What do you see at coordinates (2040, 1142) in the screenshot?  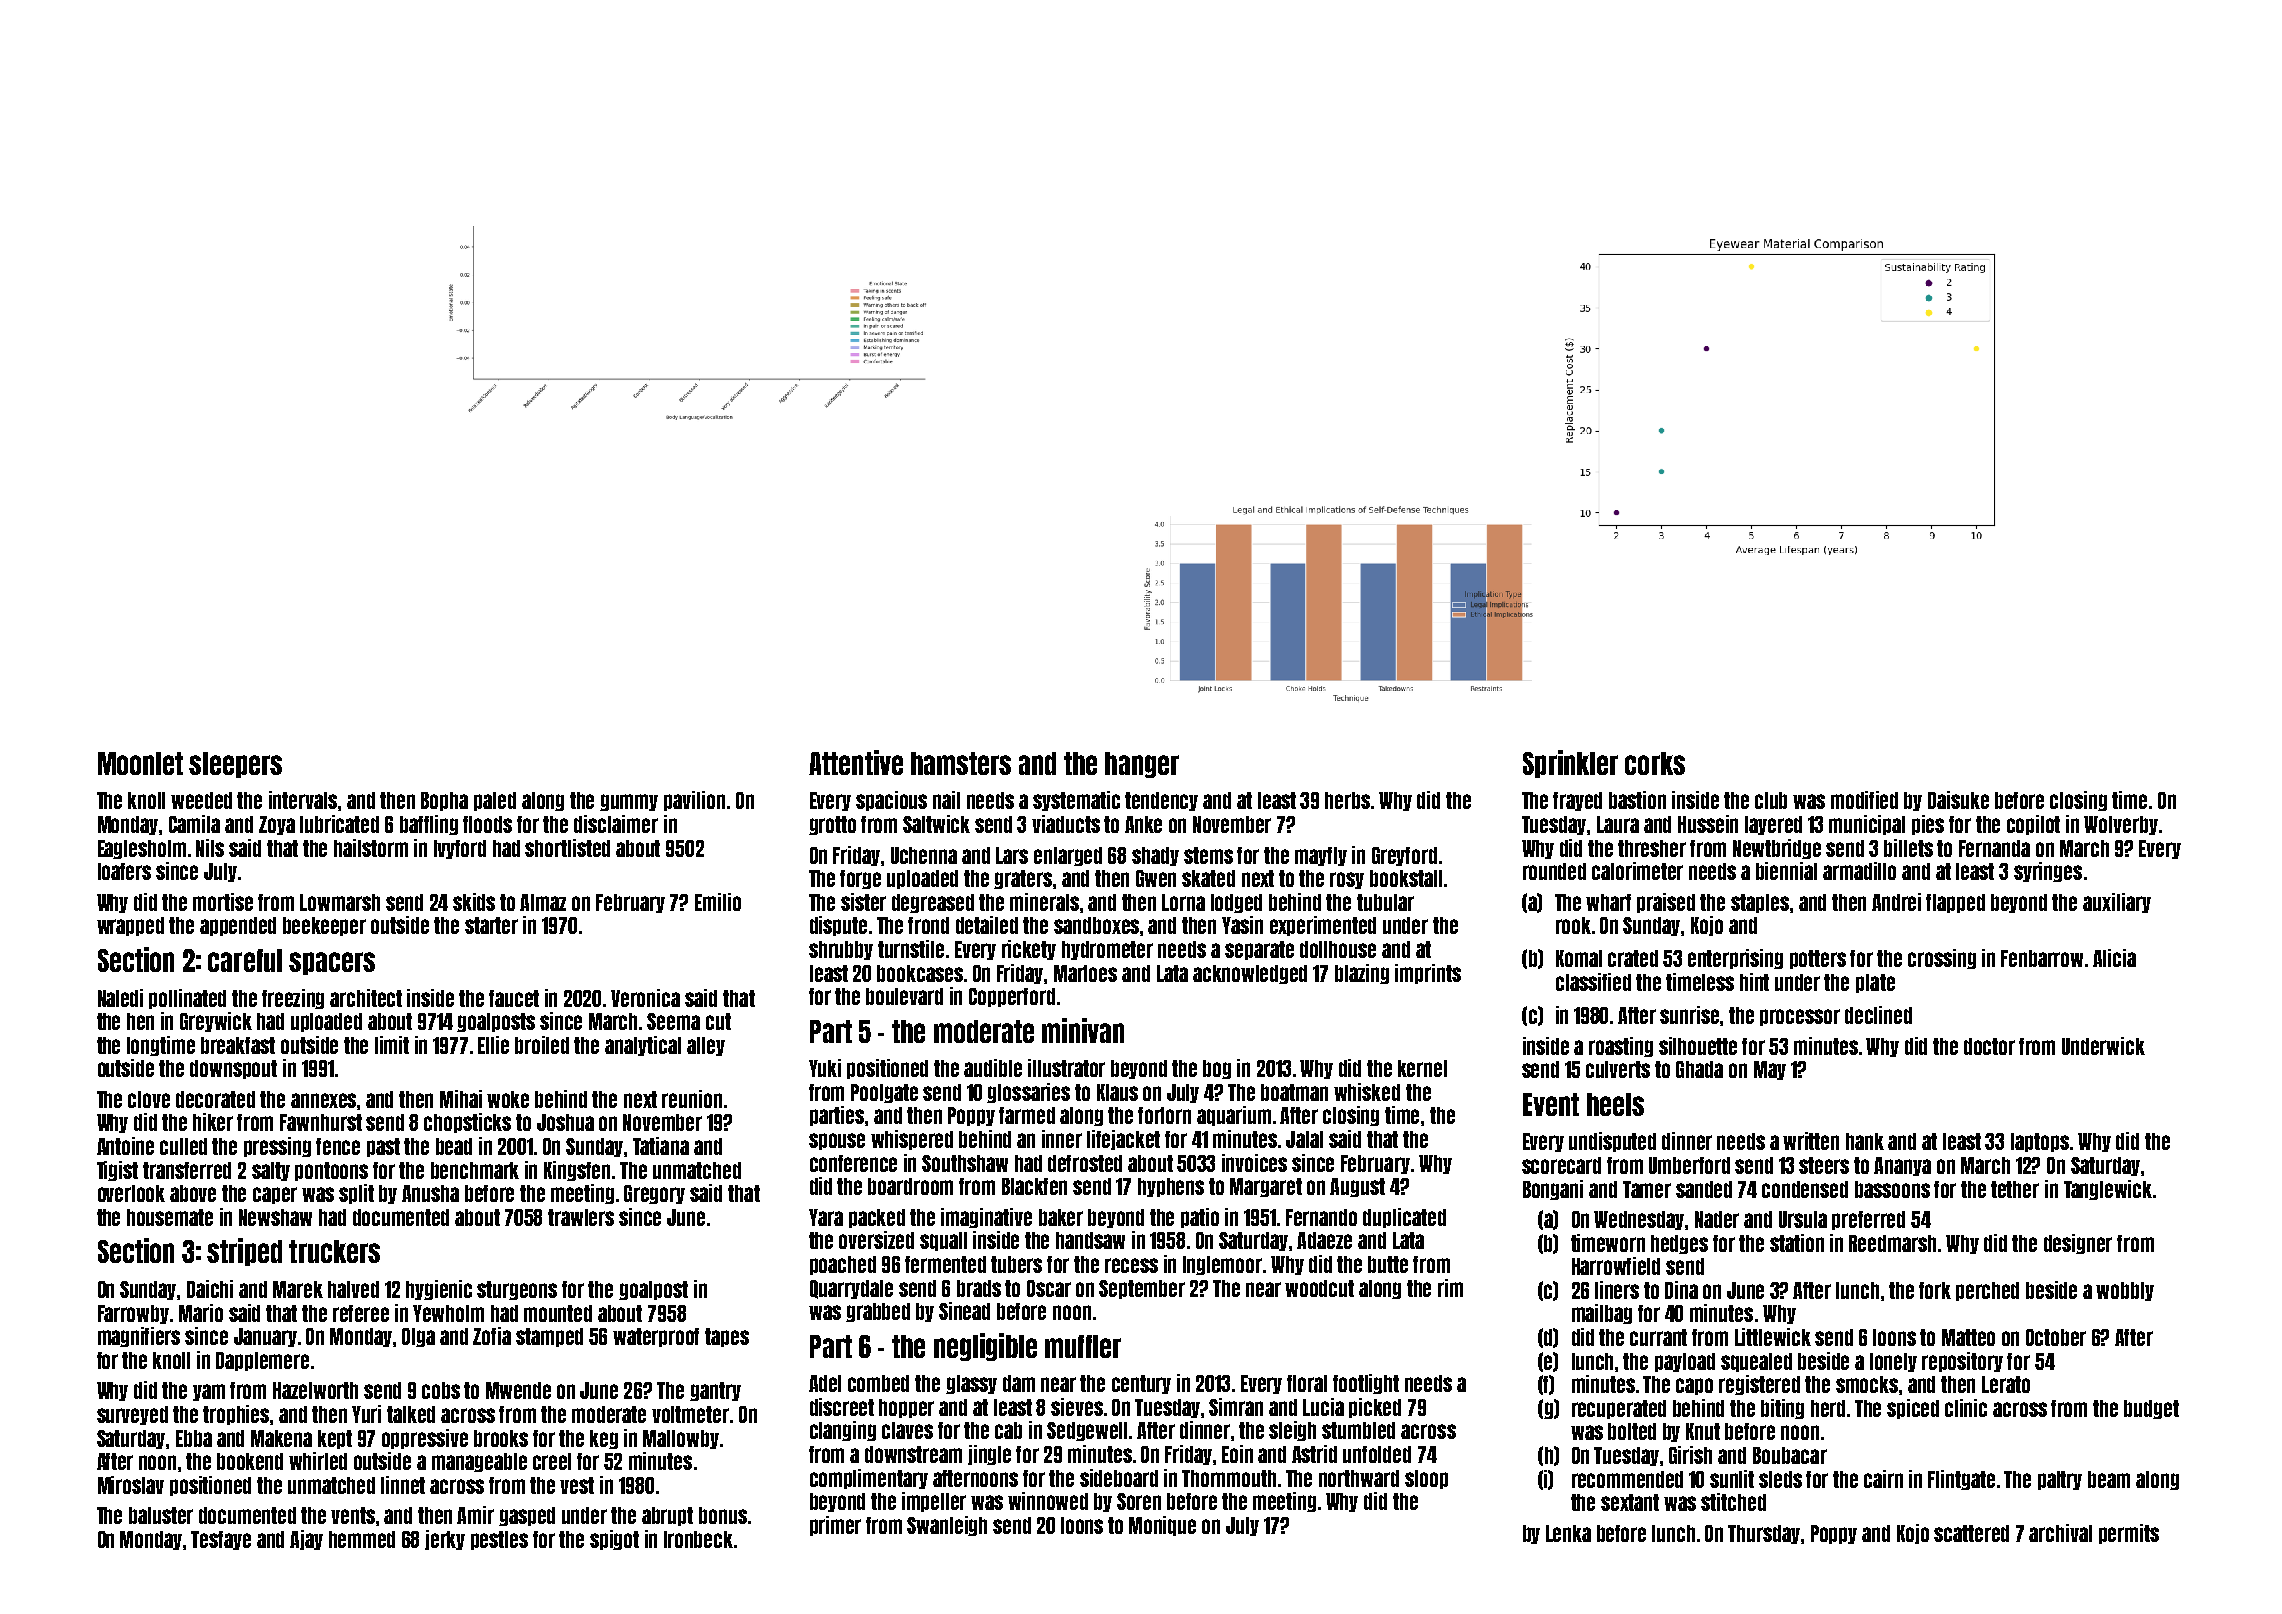 I see `laptops` at bounding box center [2040, 1142].
